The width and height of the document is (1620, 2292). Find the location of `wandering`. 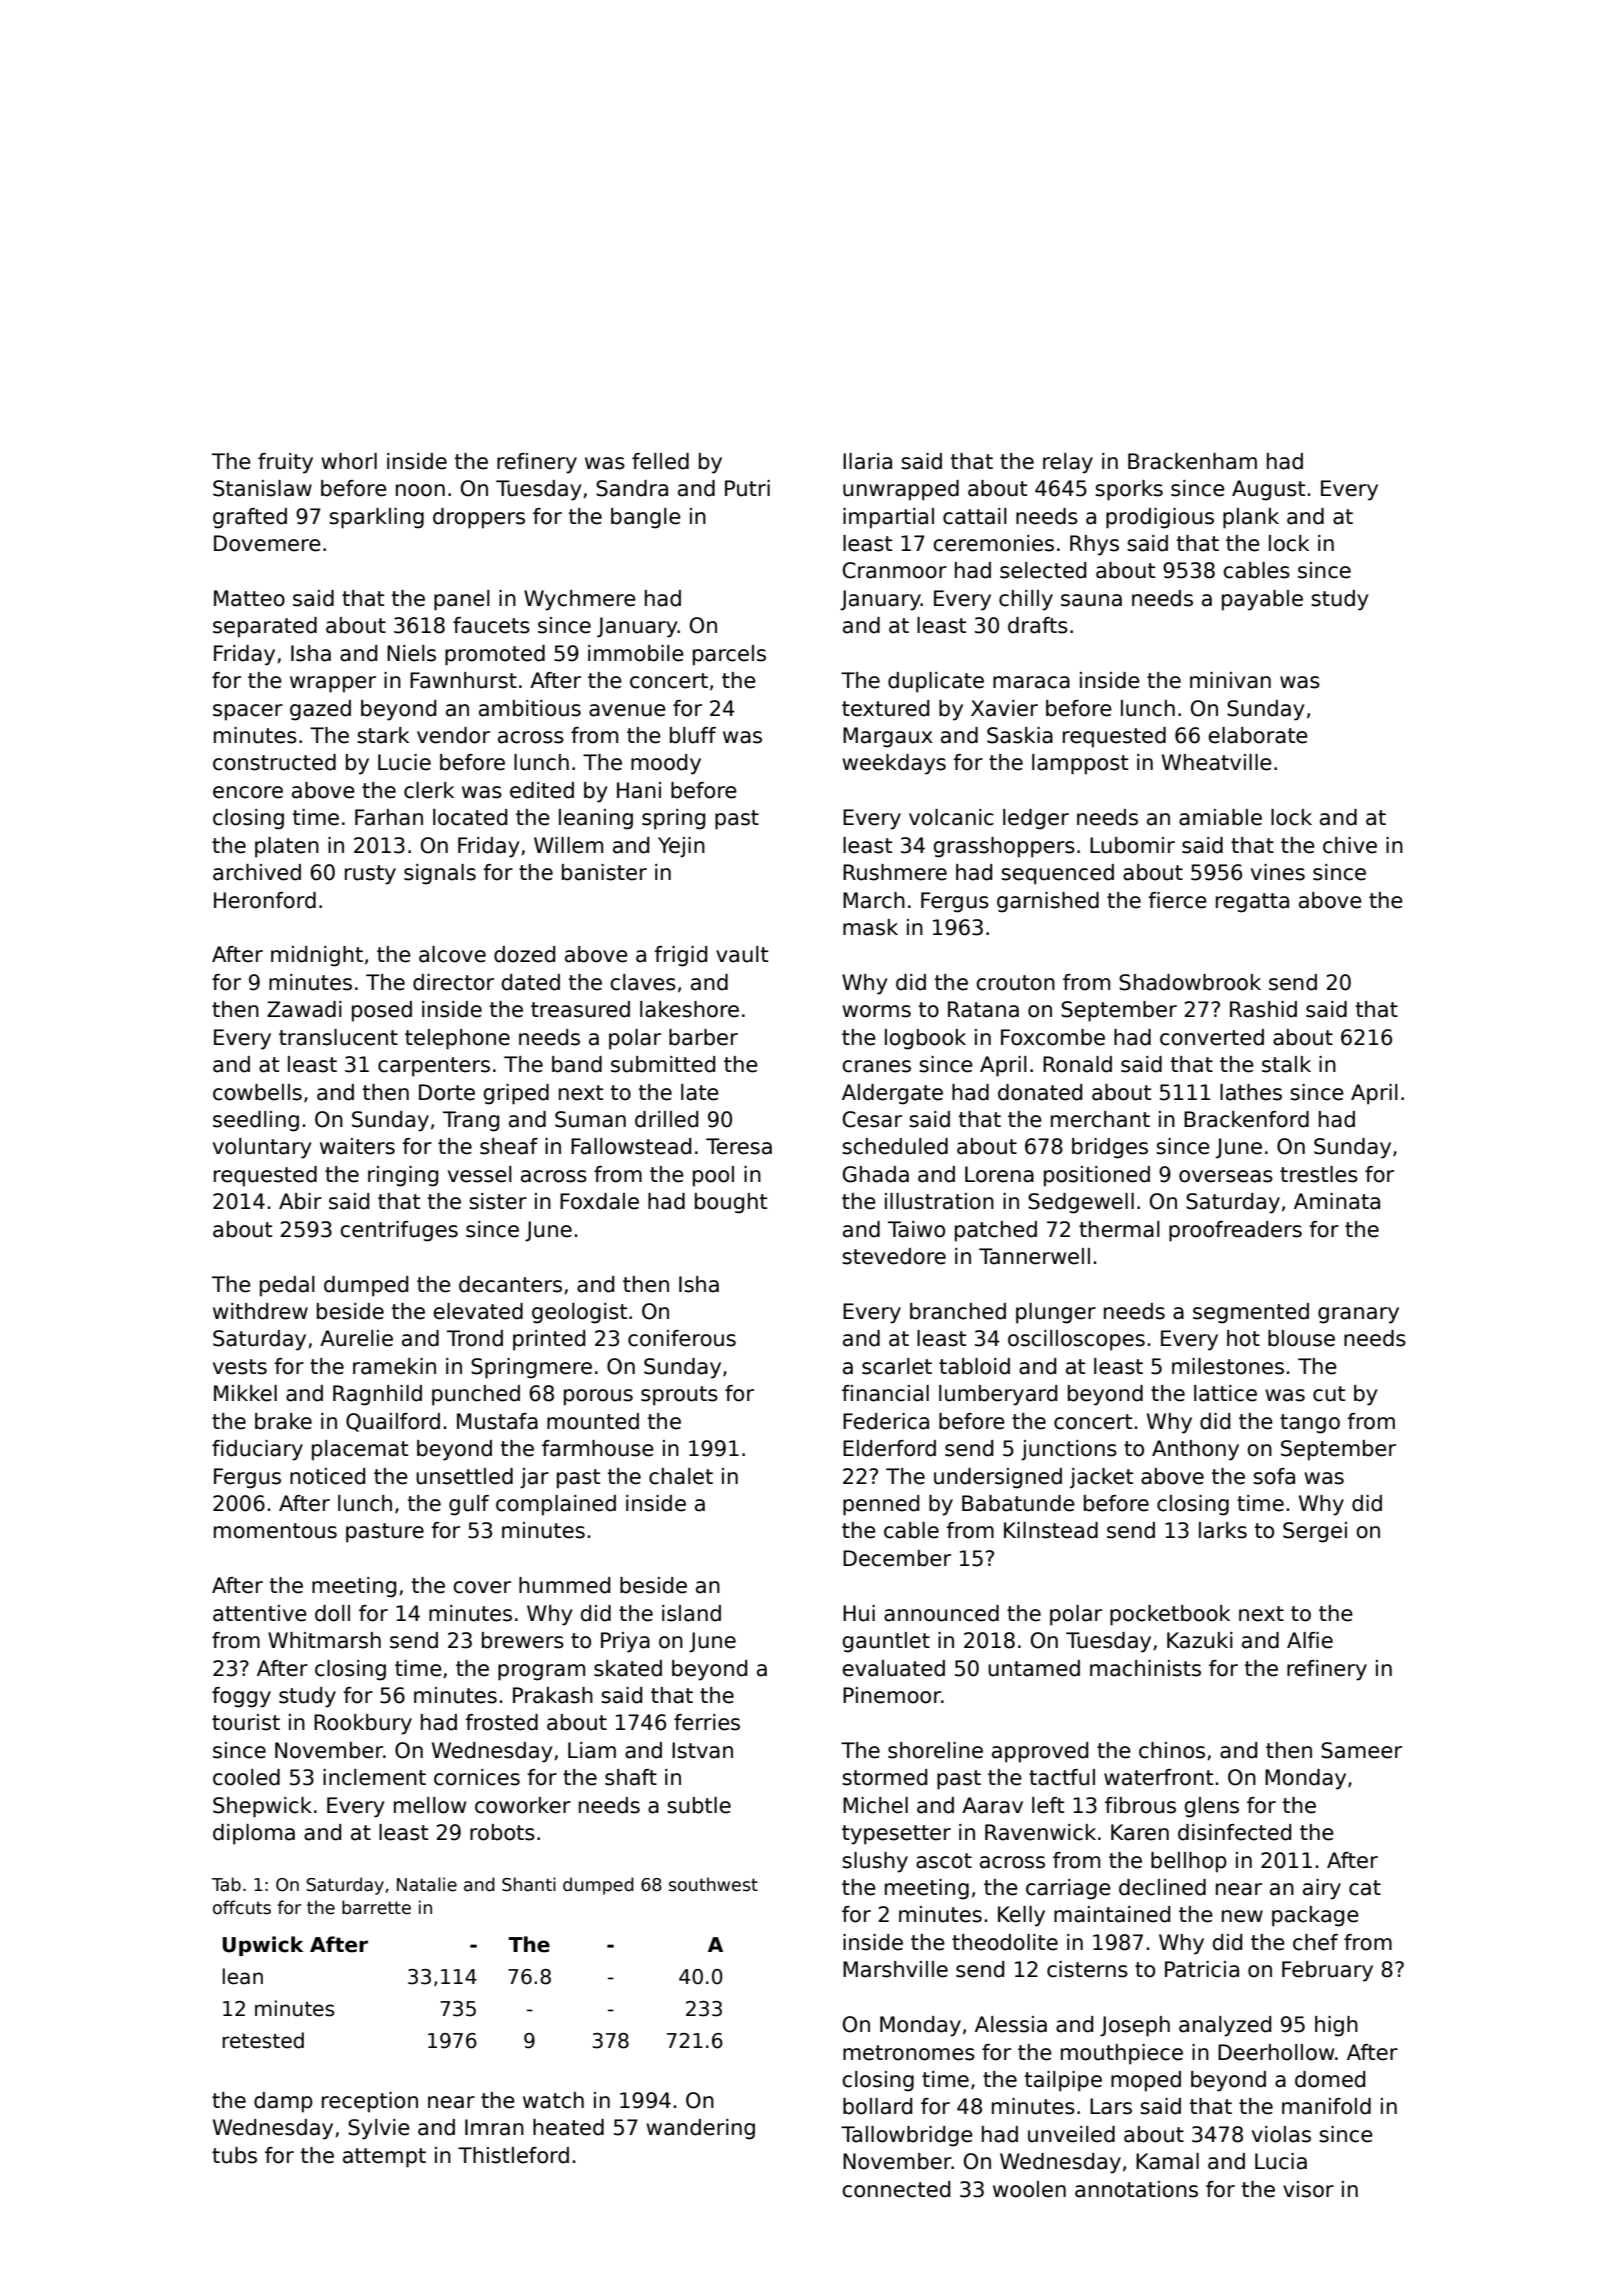

wandering is located at coordinates (700, 2129).
